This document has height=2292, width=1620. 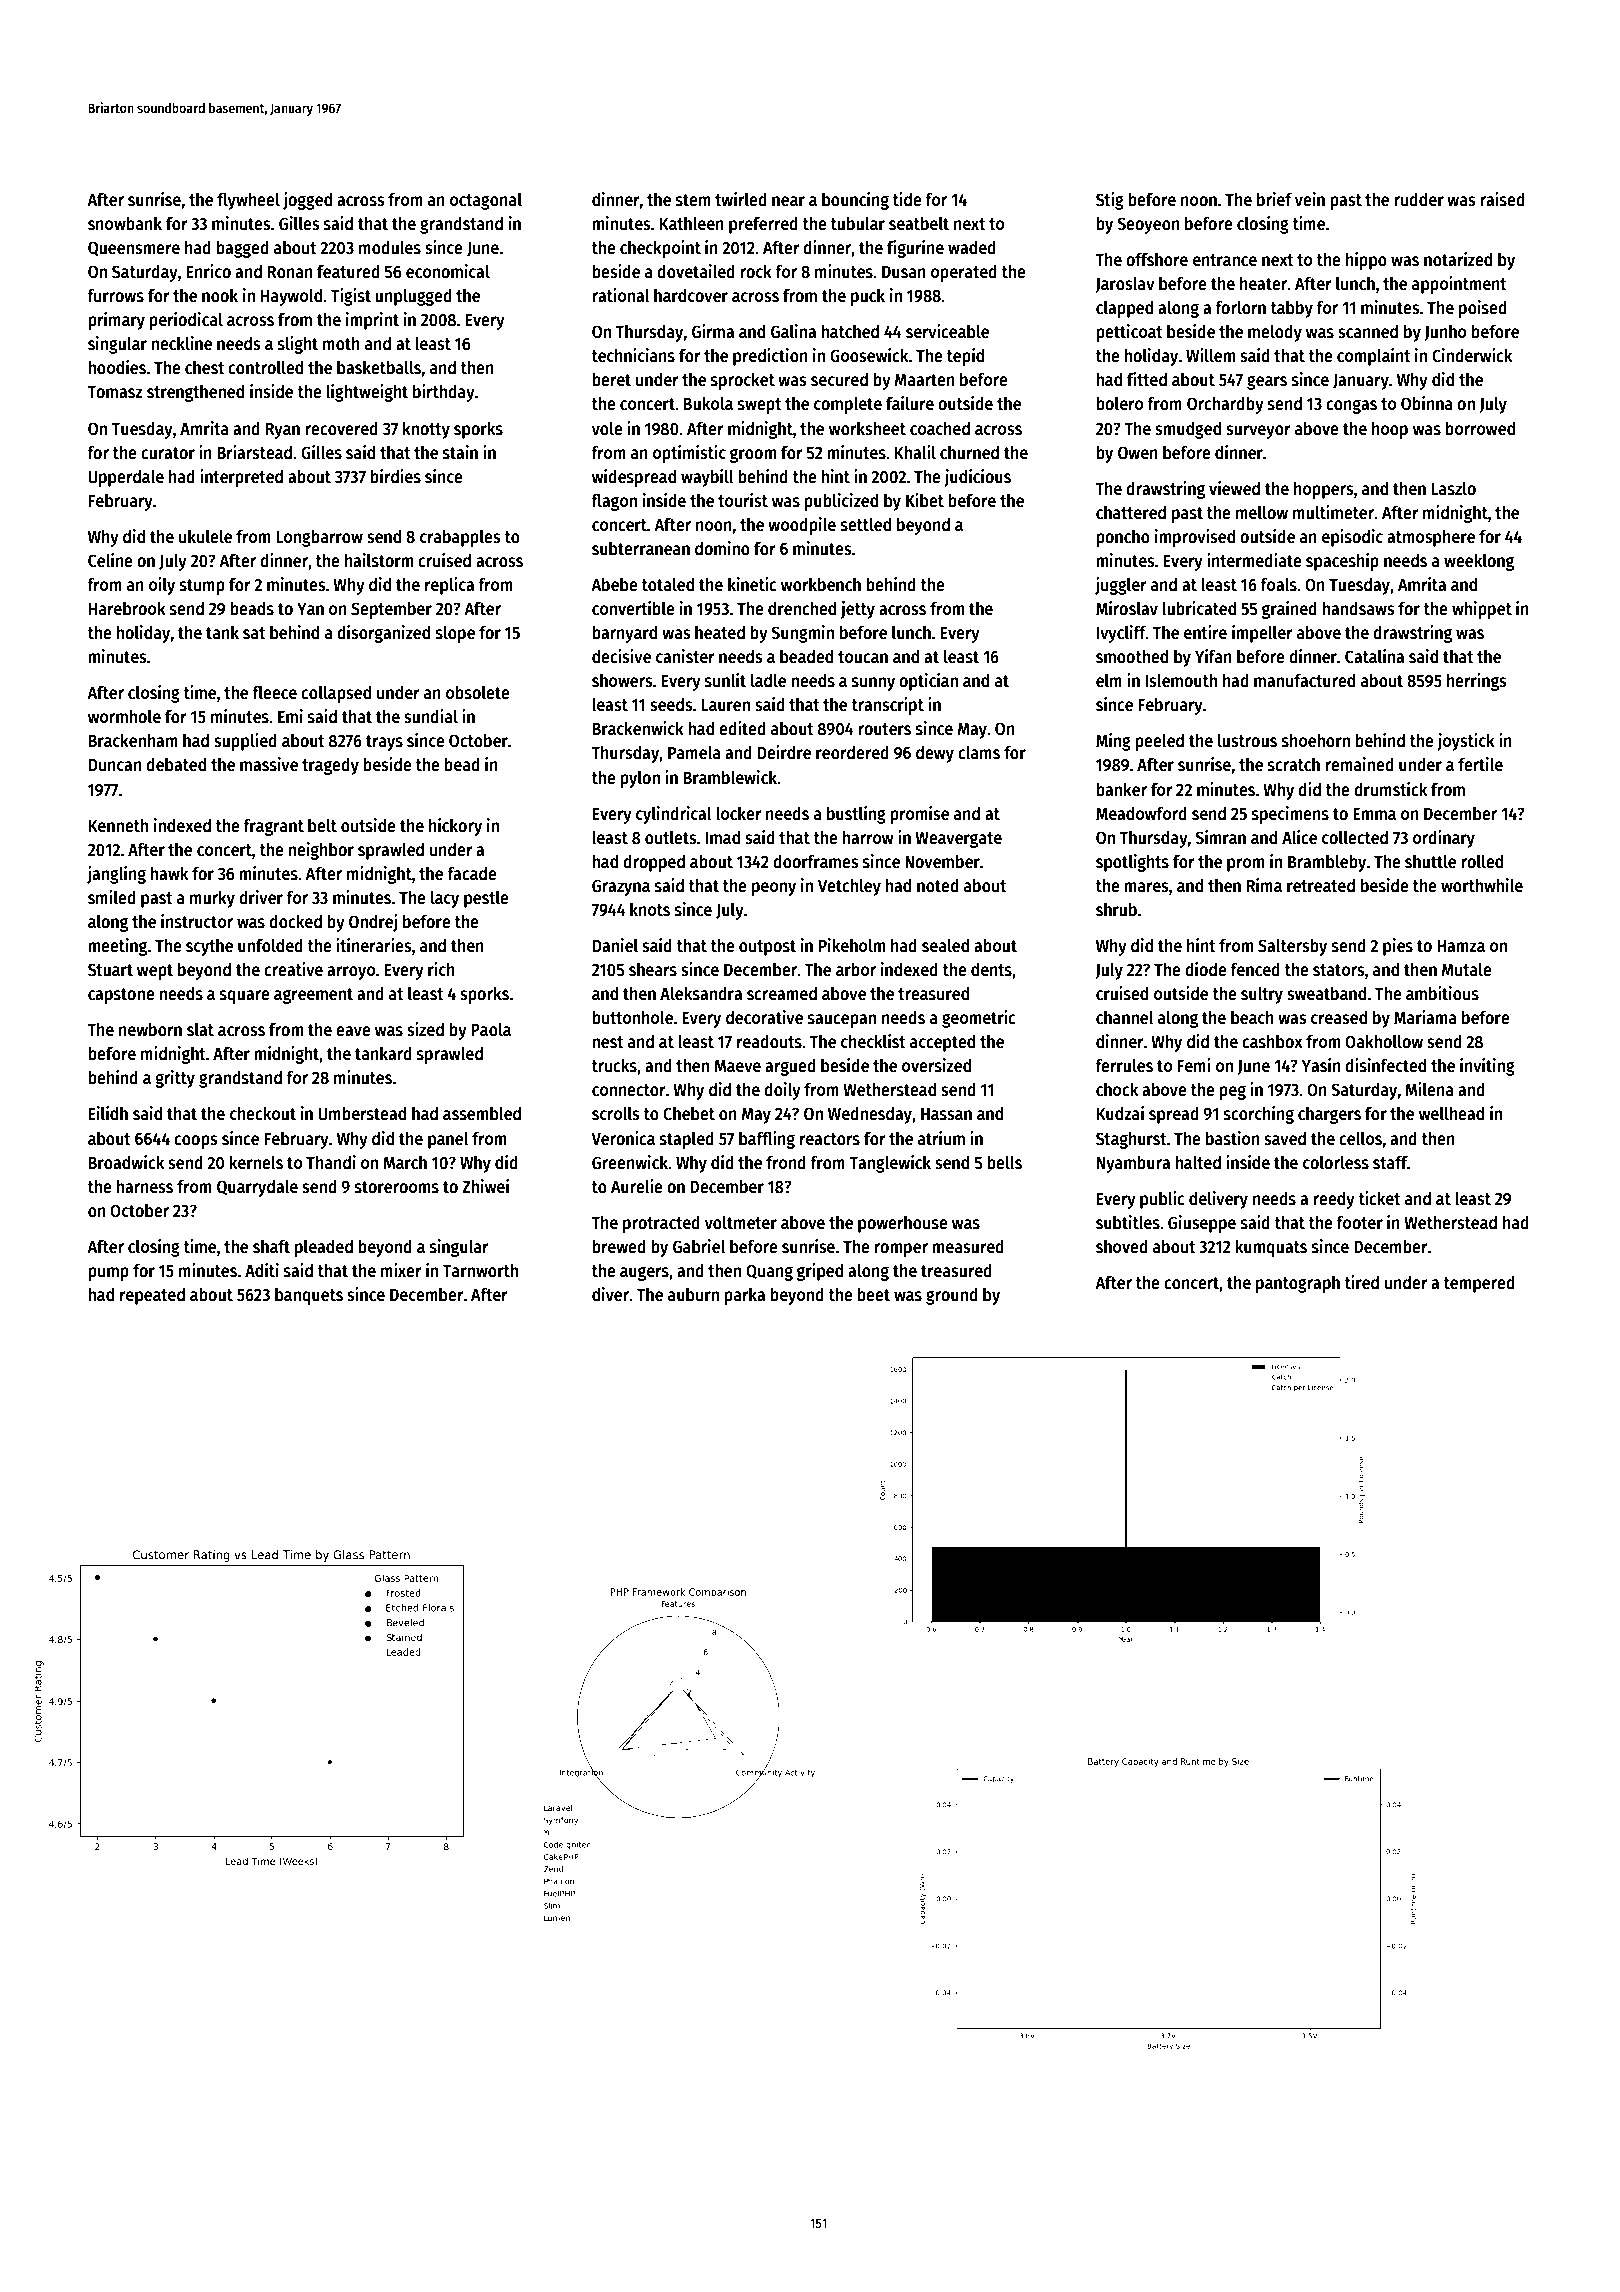 I want to click on flywheel, so click(x=248, y=201).
